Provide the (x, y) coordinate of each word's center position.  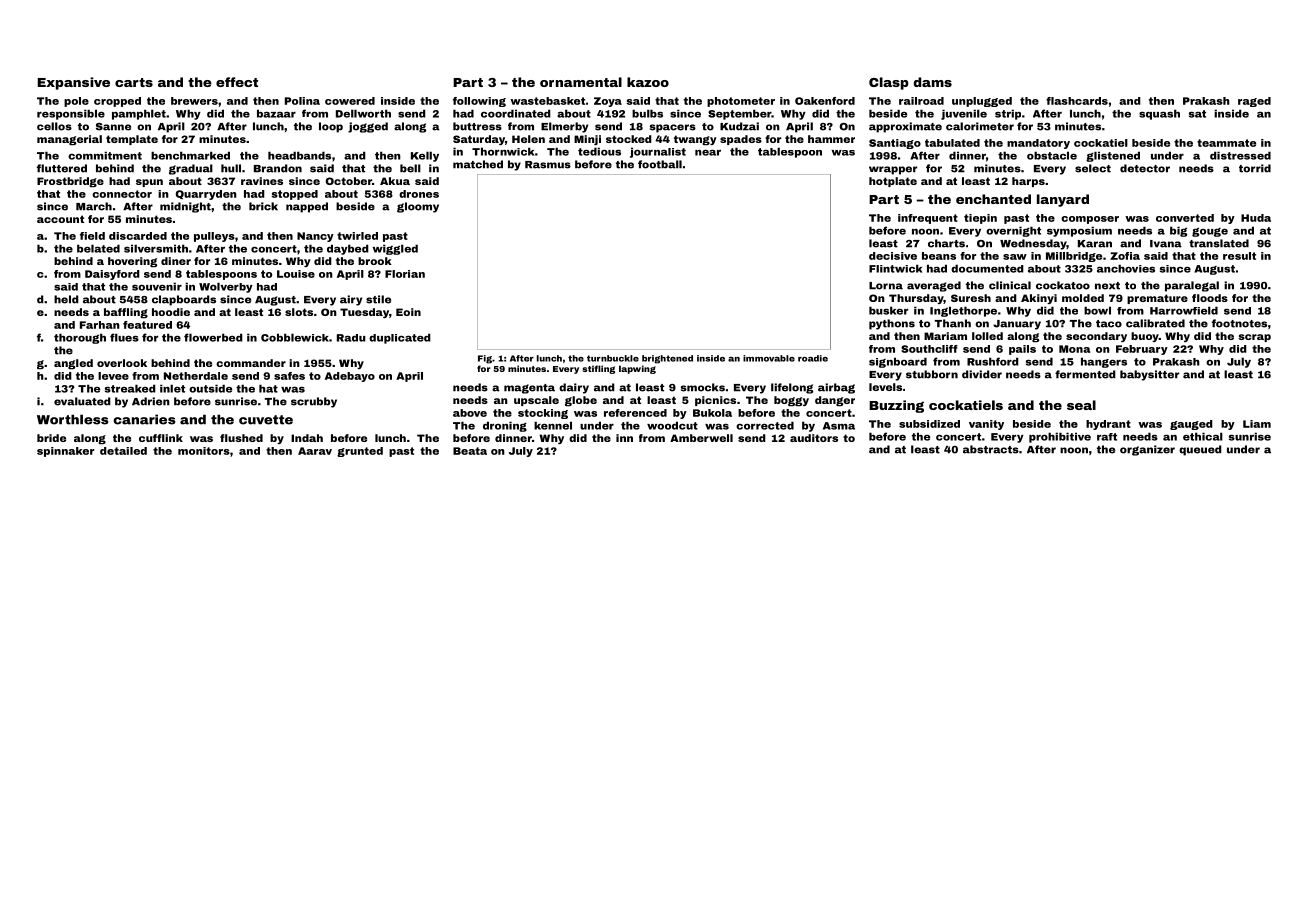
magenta (529, 389)
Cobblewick (295, 337)
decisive (893, 256)
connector (122, 194)
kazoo (648, 82)
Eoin (408, 312)
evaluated (82, 401)
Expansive (74, 83)
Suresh (971, 298)
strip (1008, 114)
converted (1185, 218)
